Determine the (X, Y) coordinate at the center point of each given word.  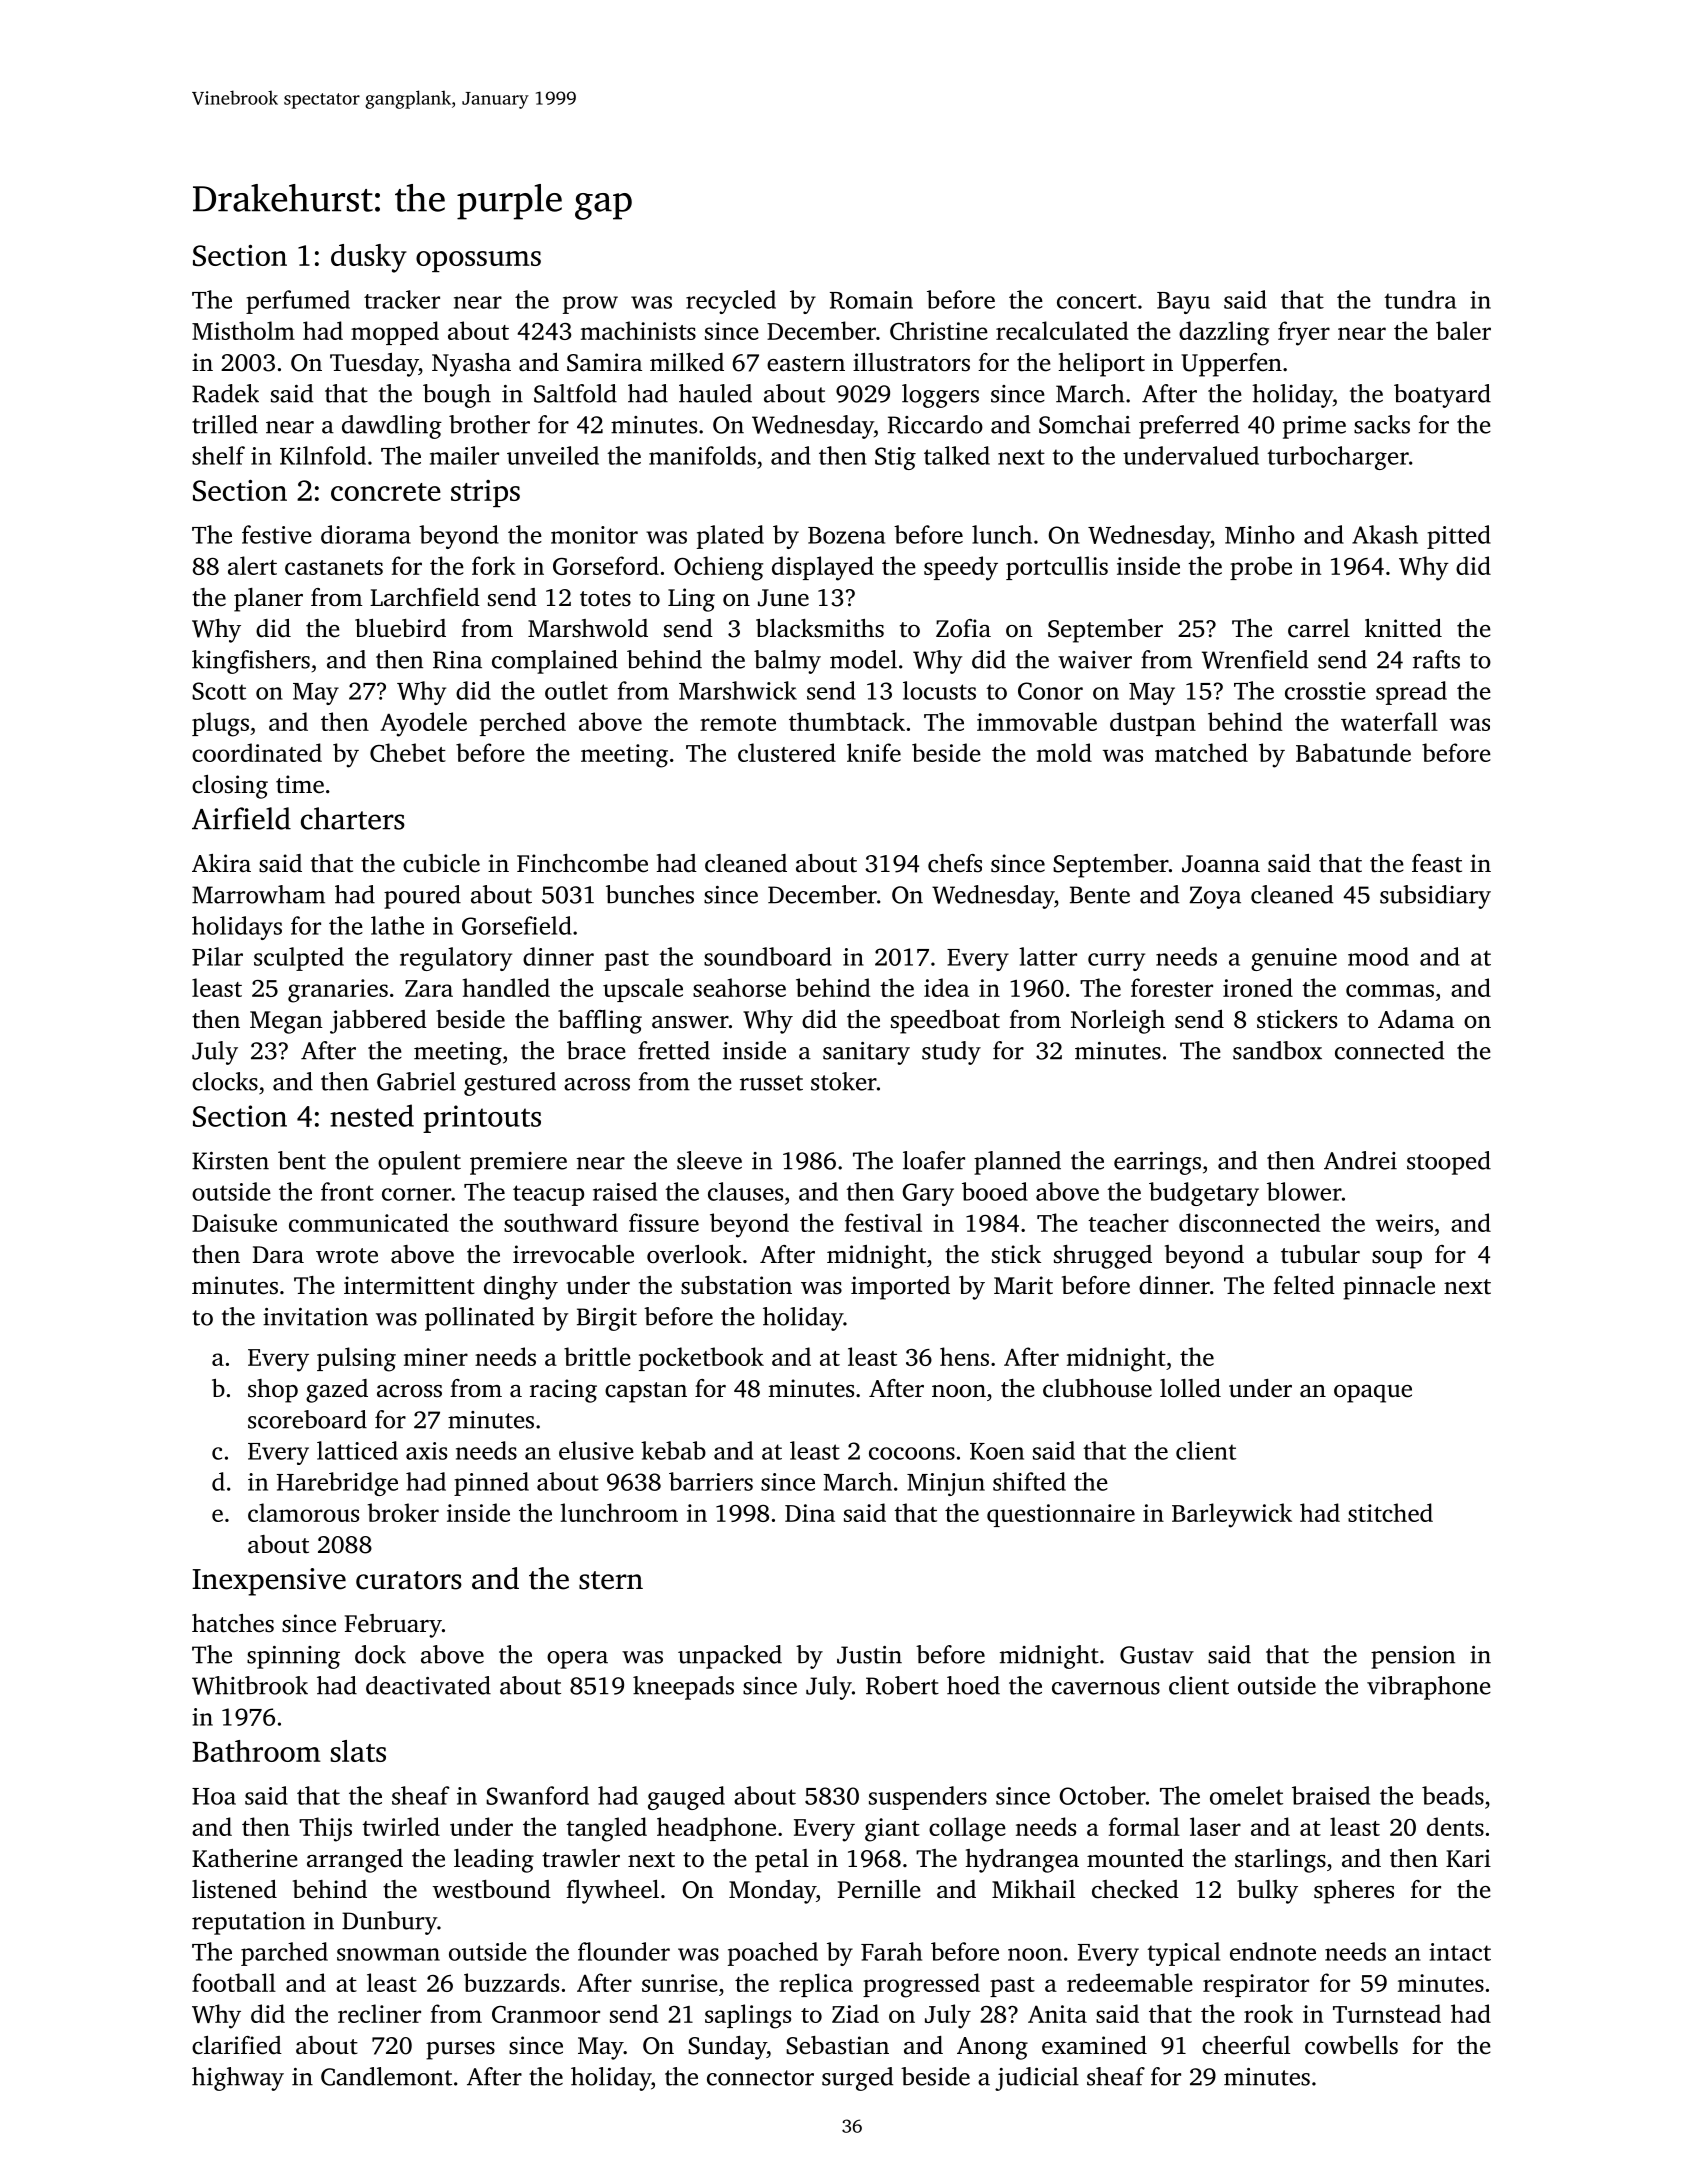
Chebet (408, 752)
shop (273, 1391)
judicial (1037, 2079)
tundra (1420, 299)
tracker (402, 299)
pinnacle (1389, 1288)
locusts (939, 690)
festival (883, 1222)
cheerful (1246, 2045)
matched (1201, 752)
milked (687, 362)
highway (238, 2079)
